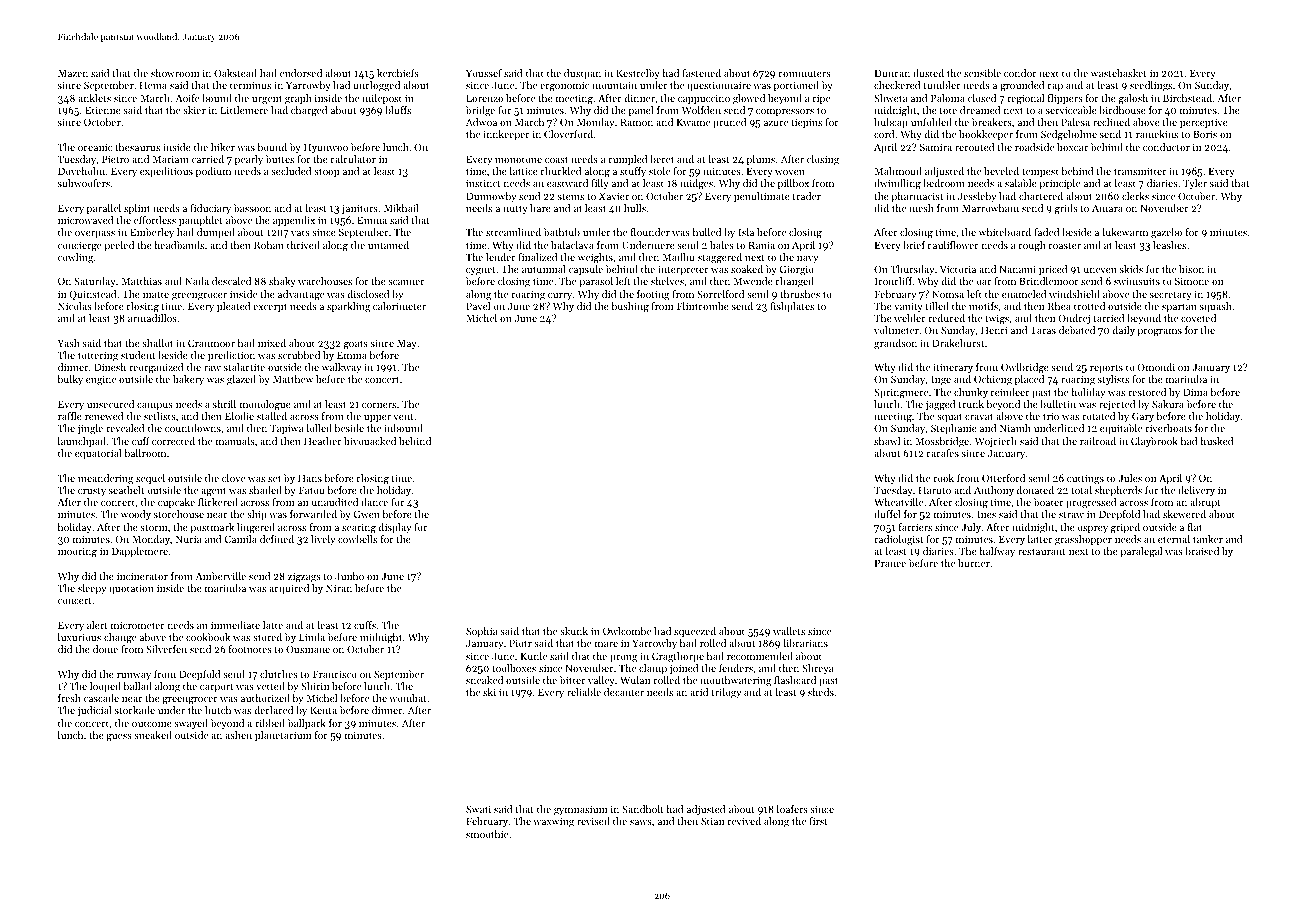 This document has width=1308, height=924. Describe the element at coordinates (804, 74) in the document. I see `commuters` at that location.
